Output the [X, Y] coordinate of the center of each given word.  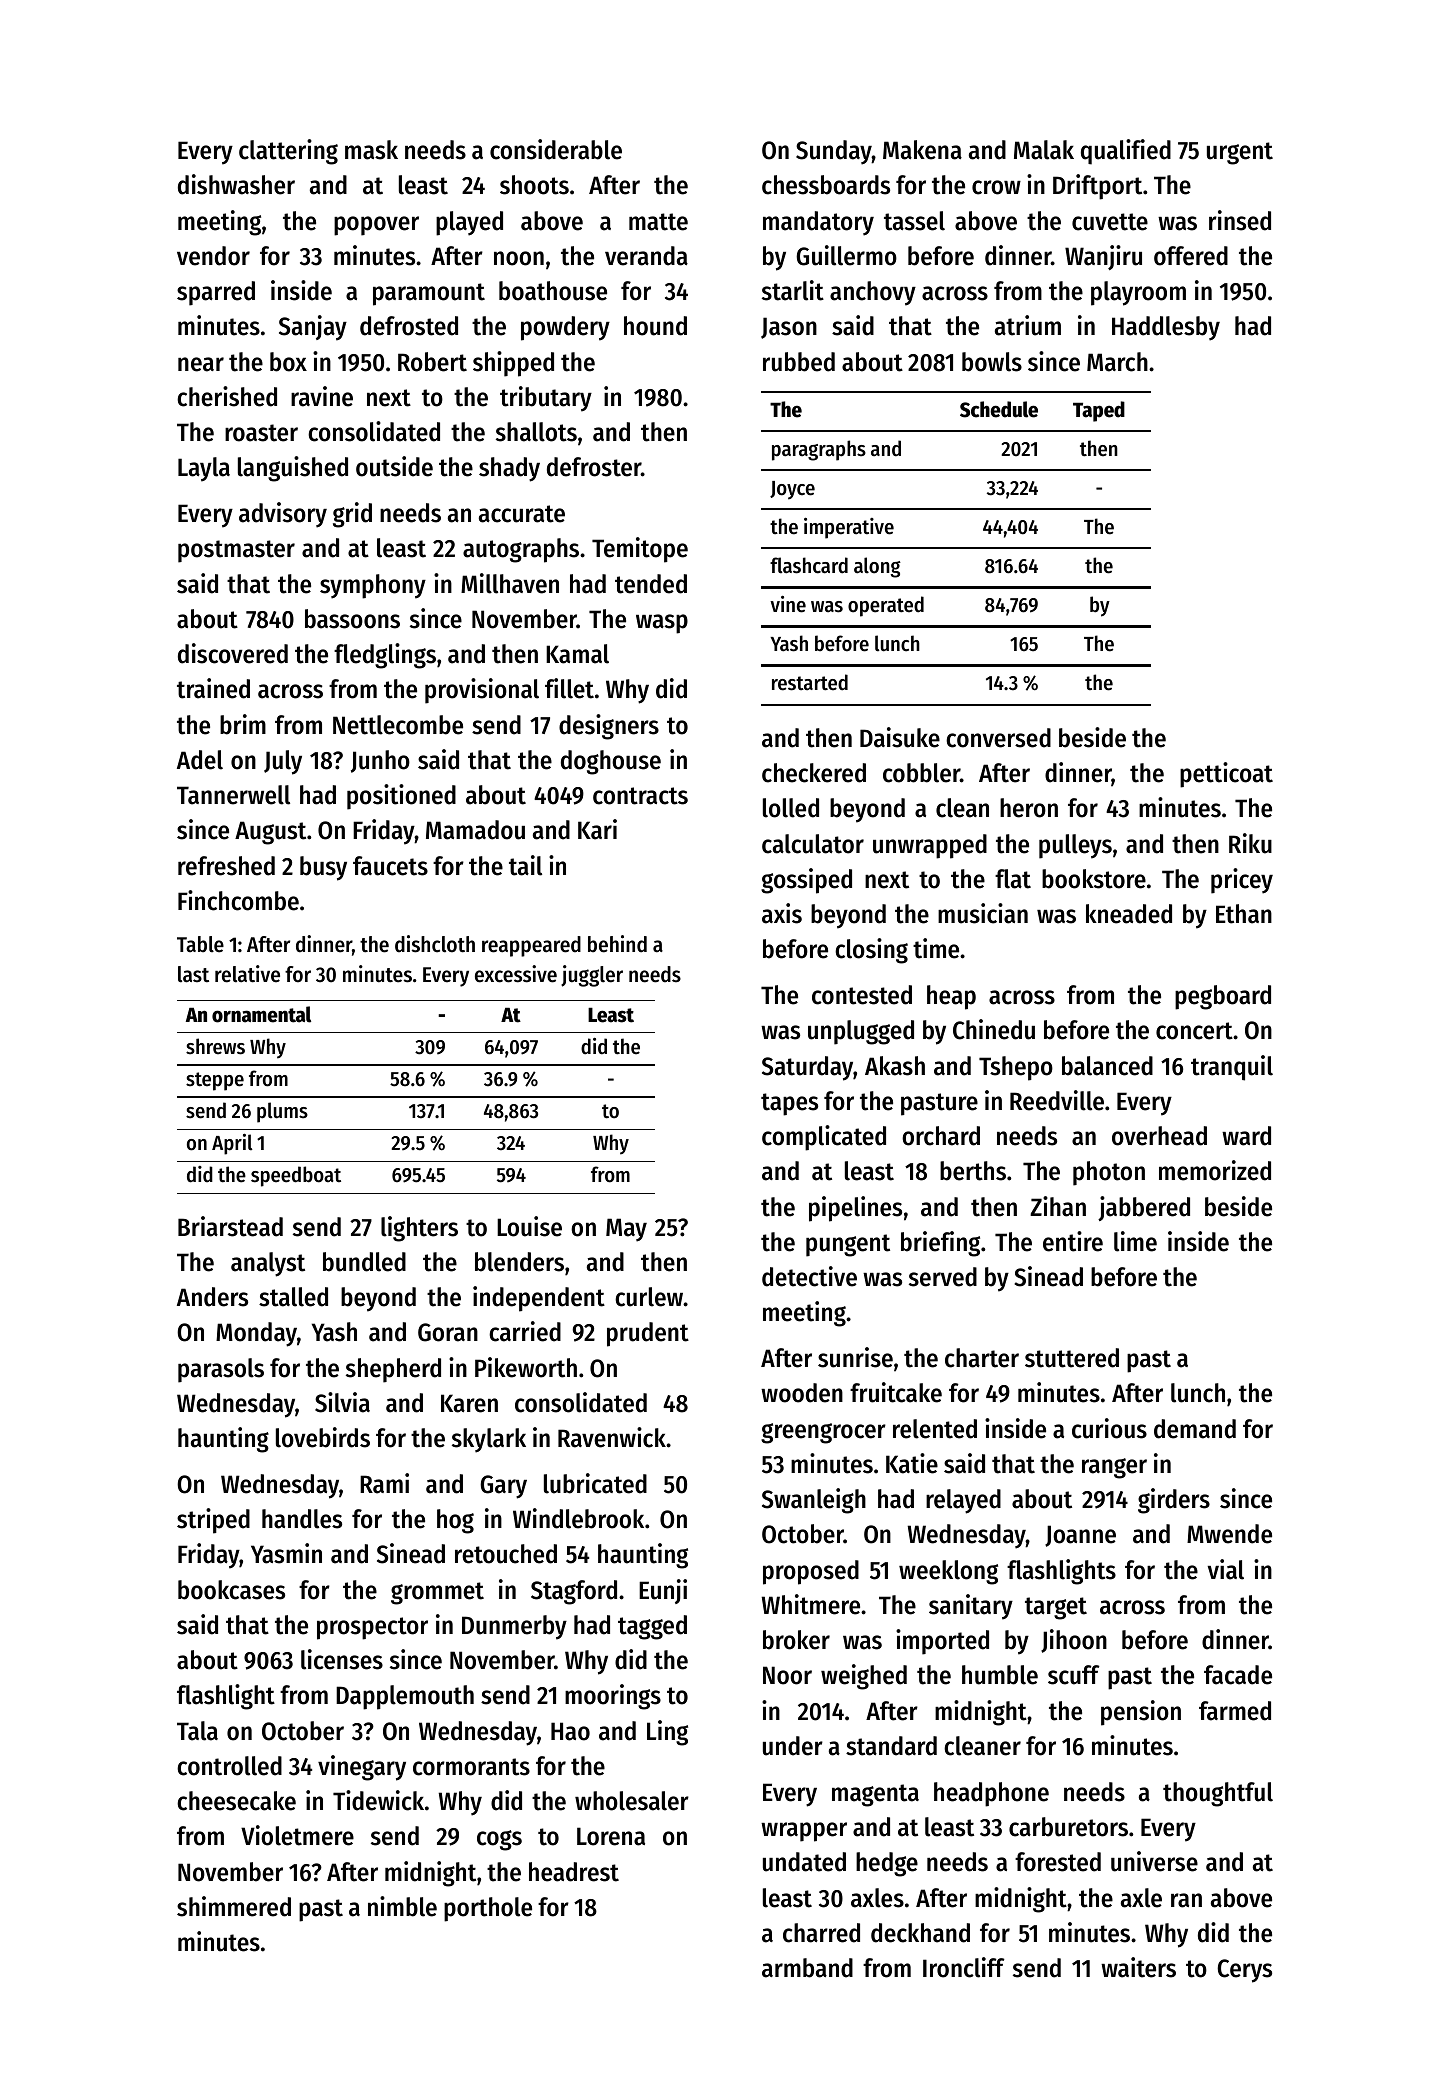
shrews [215, 1046]
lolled [791, 808]
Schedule [999, 409]
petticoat [1226, 775]
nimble [402, 1906]
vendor [213, 256]
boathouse [553, 291]
